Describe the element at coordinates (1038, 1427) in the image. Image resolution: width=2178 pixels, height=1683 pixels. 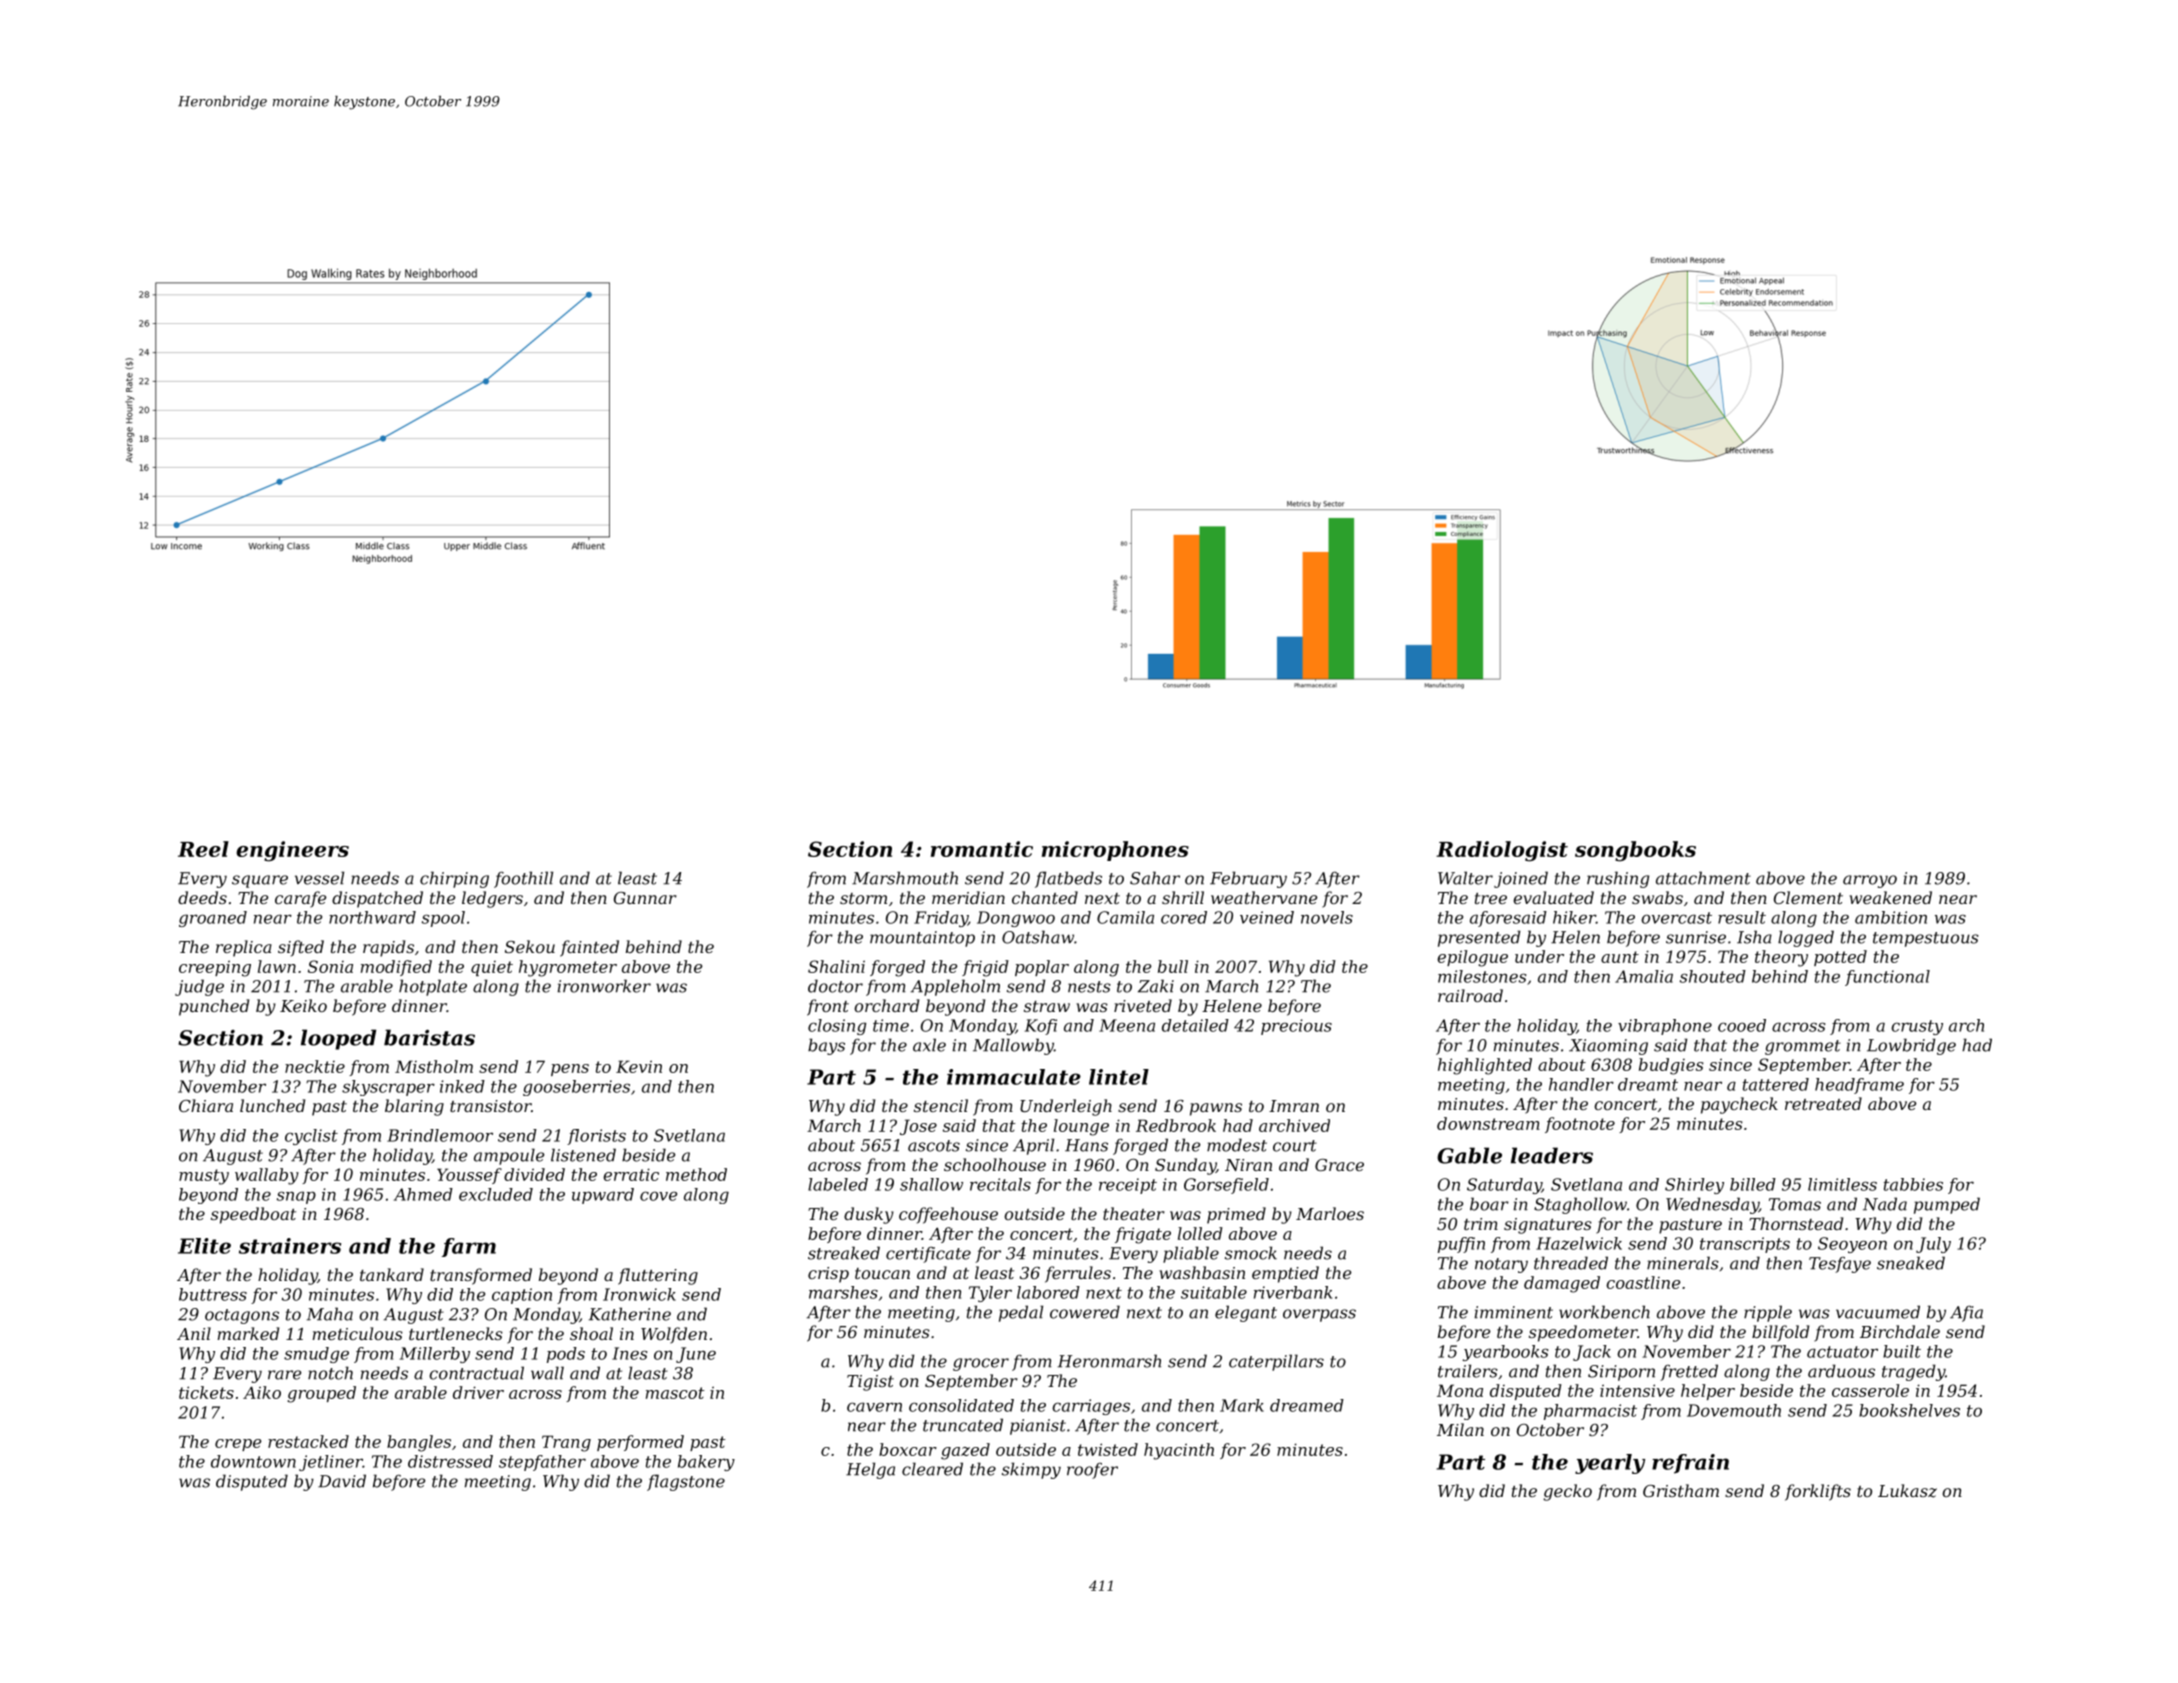
I see `pianist` at that location.
